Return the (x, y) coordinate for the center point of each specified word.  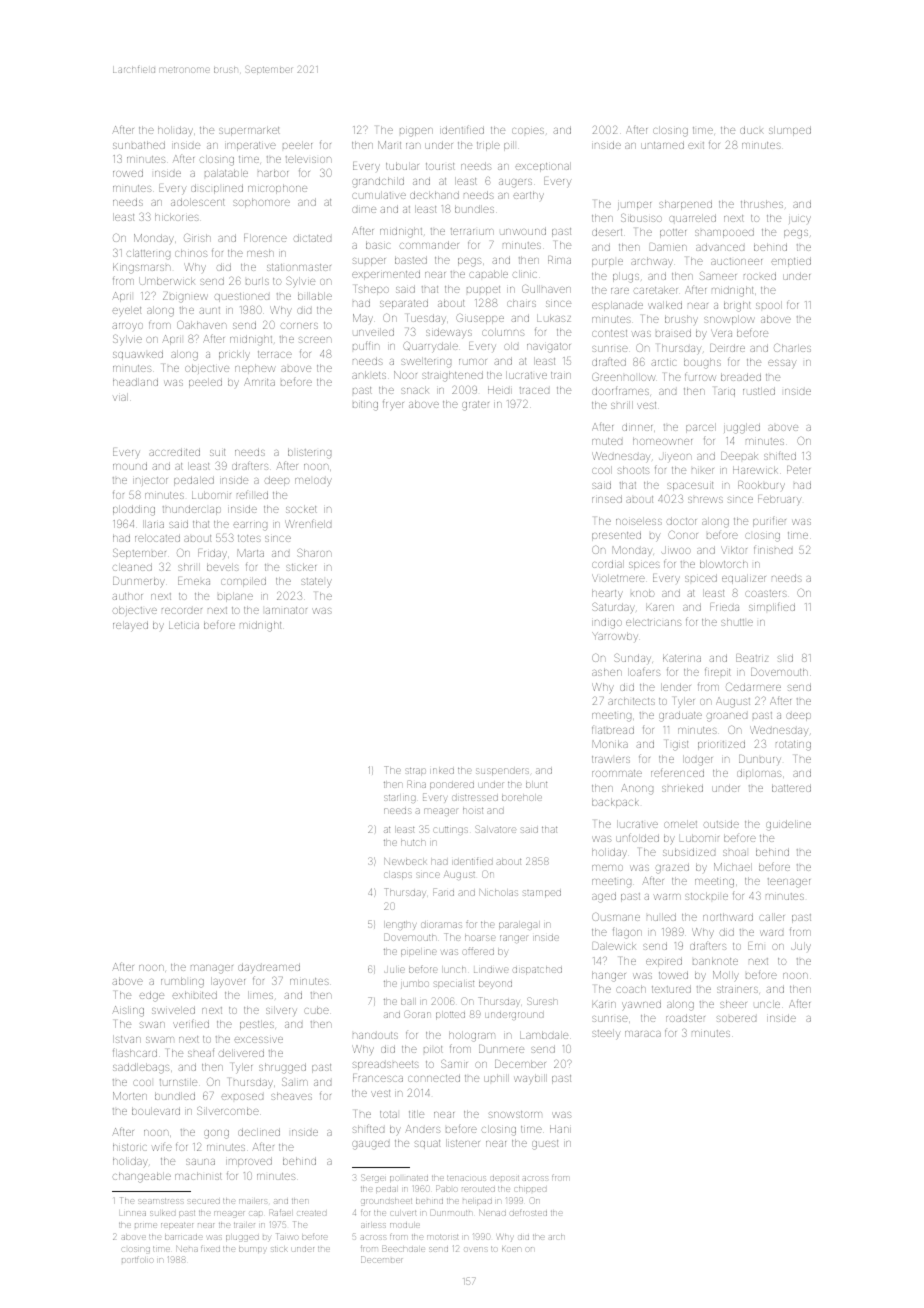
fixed (210, 1248)
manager (212, 969)
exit (696, 145)
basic (378, 245)
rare (620, 291)
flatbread (613, 730)
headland (135, 382)
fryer (393, 404)
